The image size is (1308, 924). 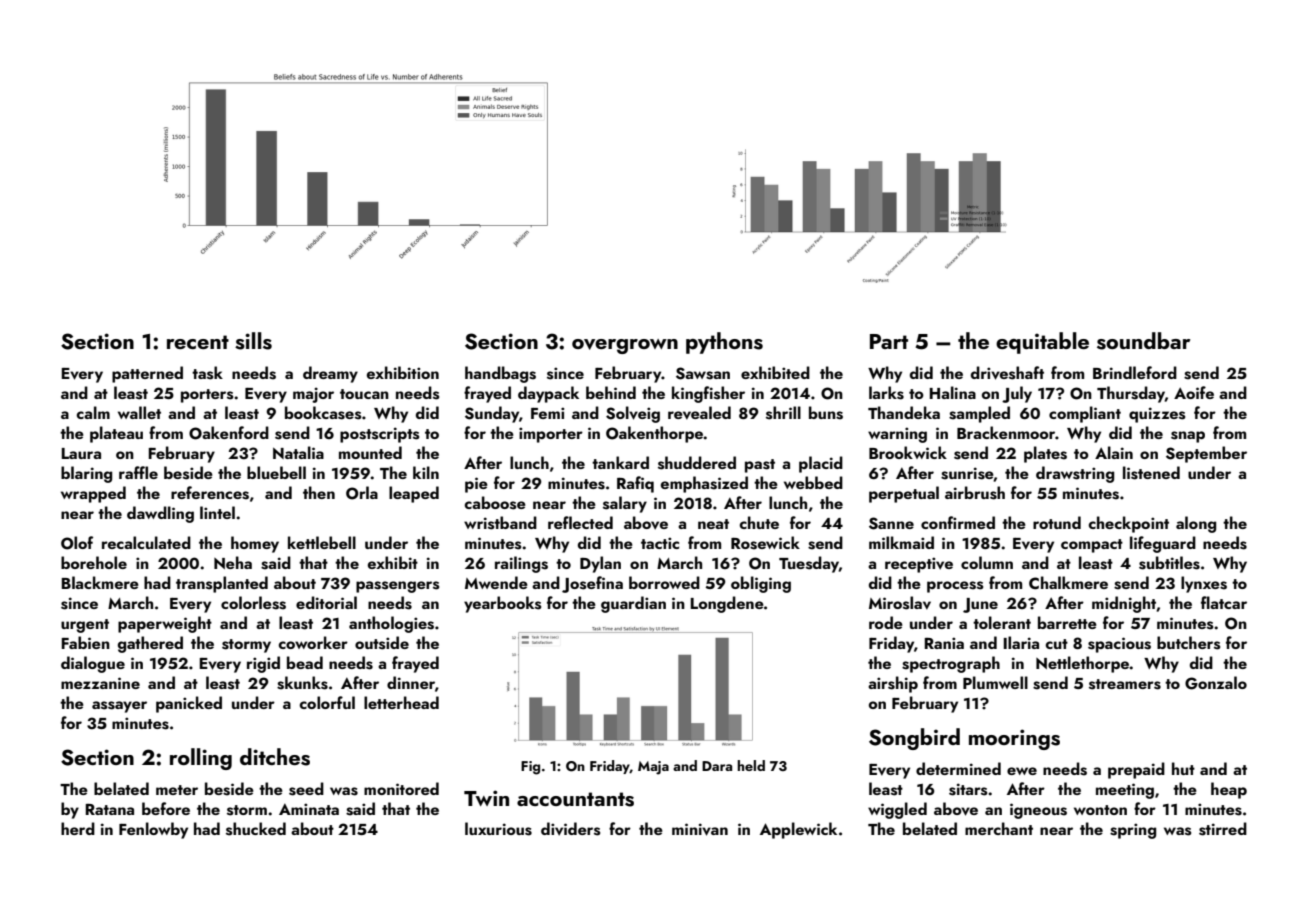 What do you see at coordinates (570, 829) in the page?
I see `dividers` at bounding box center [570, 829].
